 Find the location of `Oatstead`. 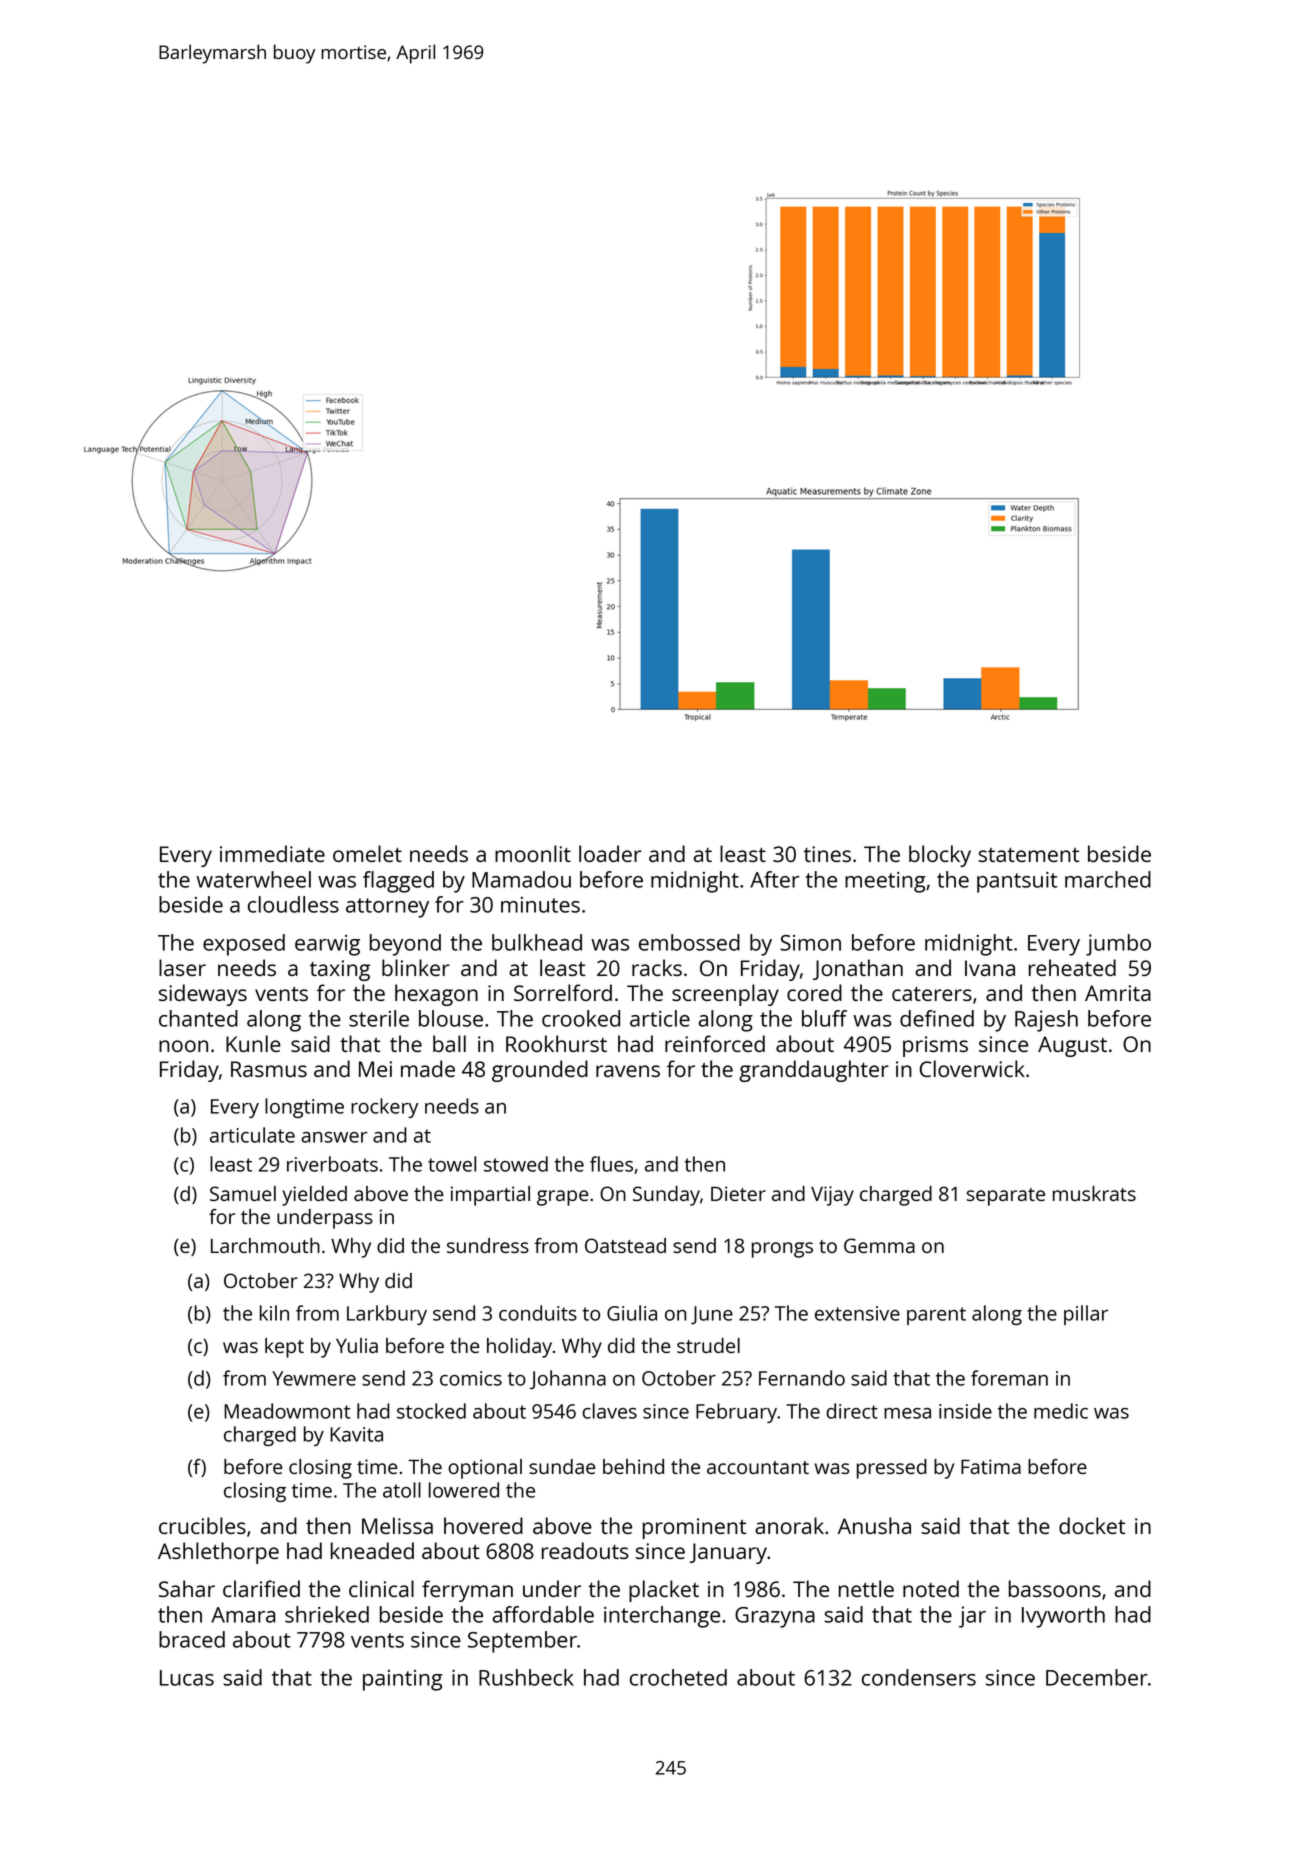

Oatstead is located at coordinates (625, 1245).
